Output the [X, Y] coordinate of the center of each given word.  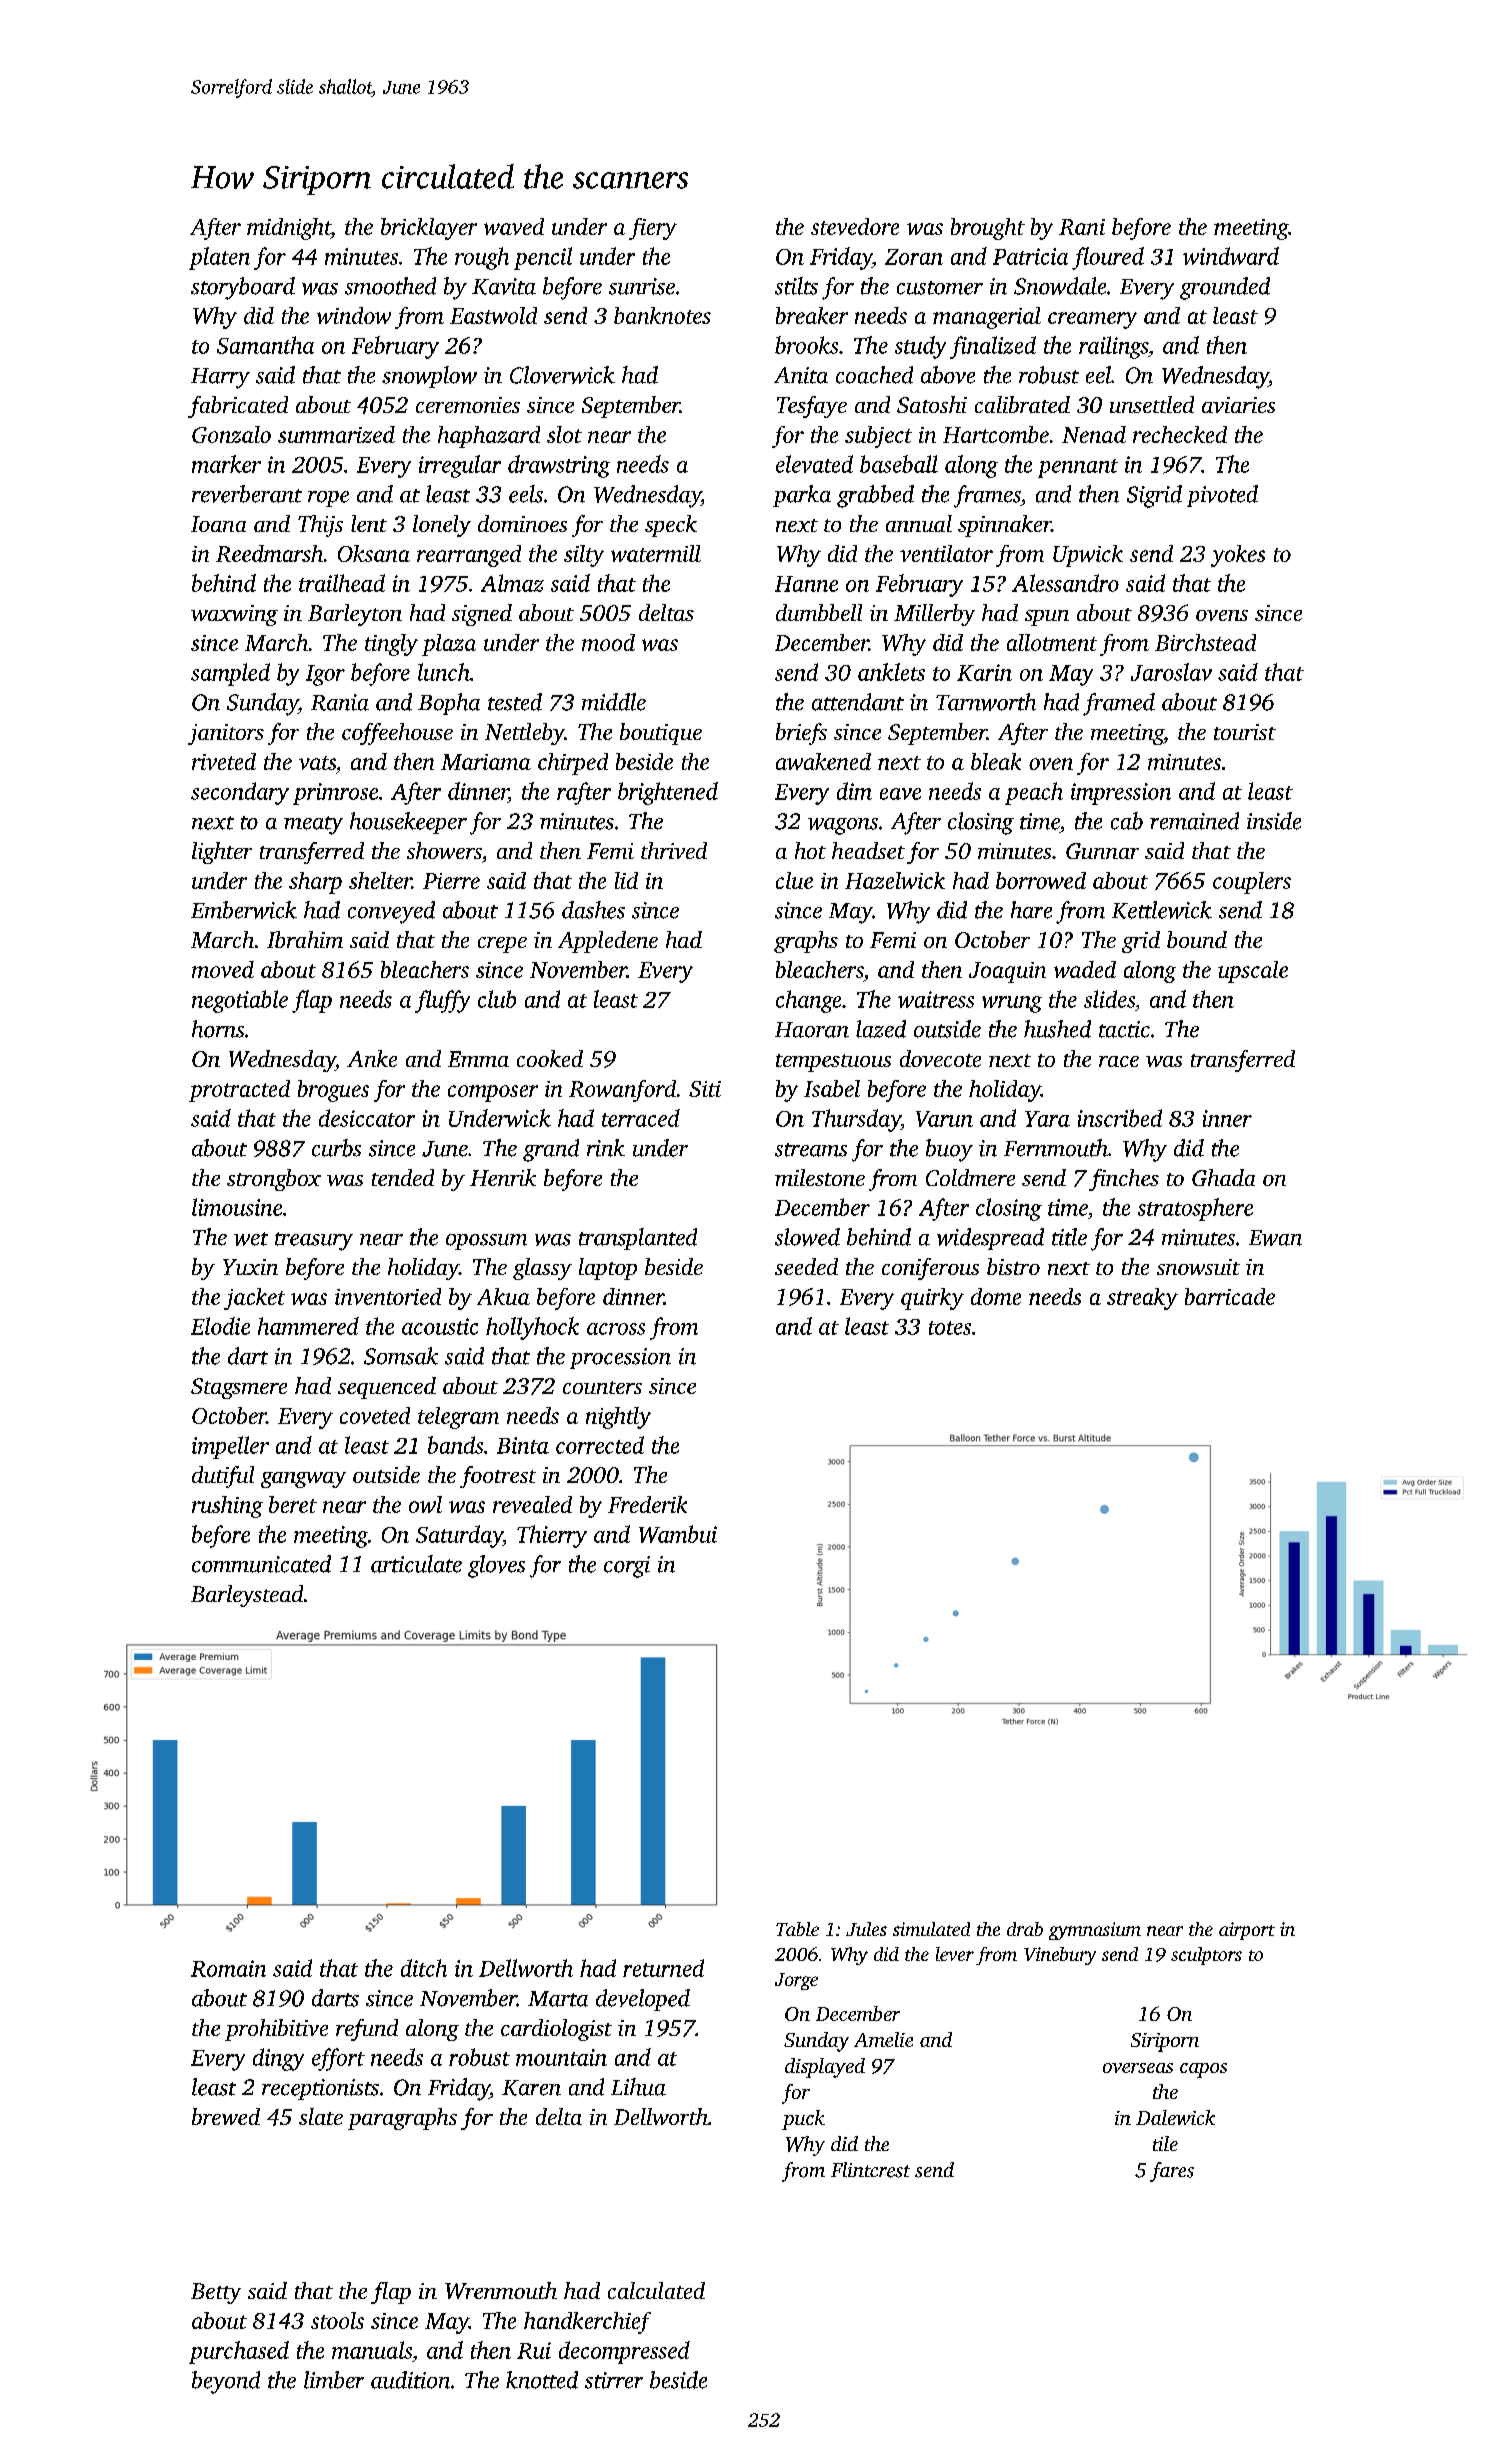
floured [1108, 258]
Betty [216, 2293]
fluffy [442, 1001]
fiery [653, 229]
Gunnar [1102, 851]
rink [606, 1148]
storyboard [243, 288]
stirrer [614, 2380]
